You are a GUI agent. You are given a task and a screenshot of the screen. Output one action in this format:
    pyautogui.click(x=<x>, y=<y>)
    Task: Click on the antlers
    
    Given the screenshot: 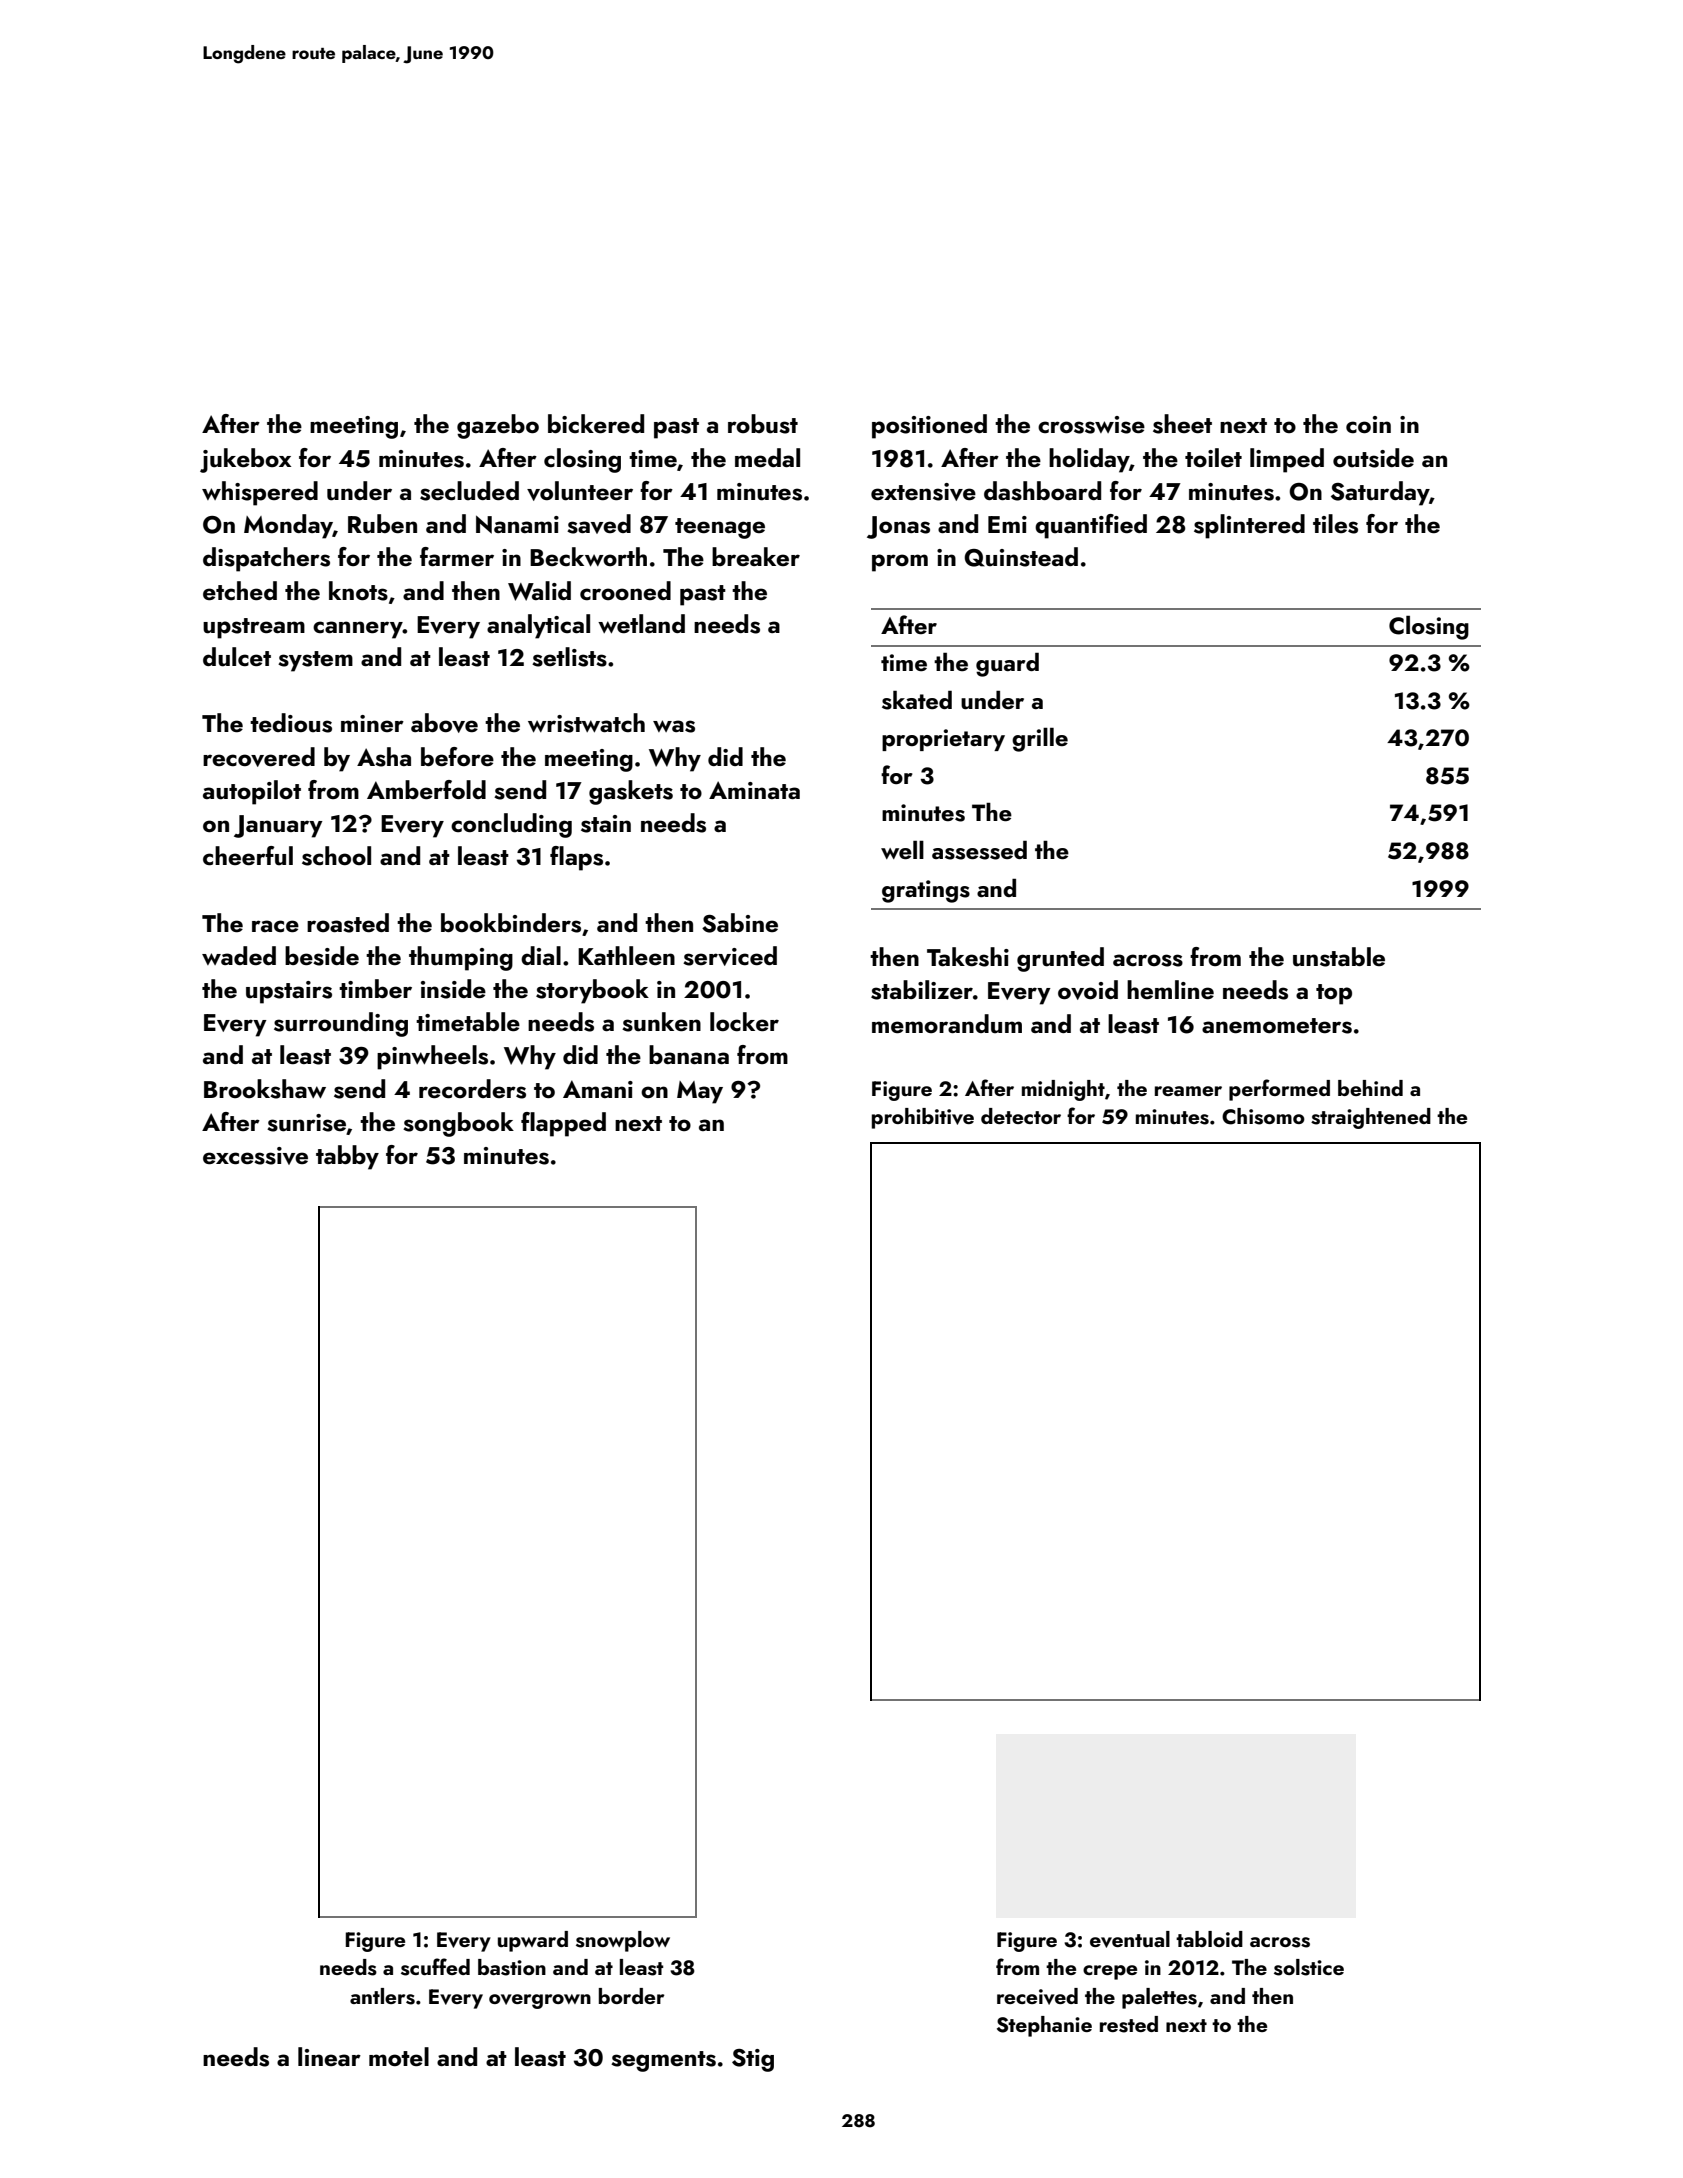 What is the action you would take?
    pyautogui.click(x=382, y=1996)
